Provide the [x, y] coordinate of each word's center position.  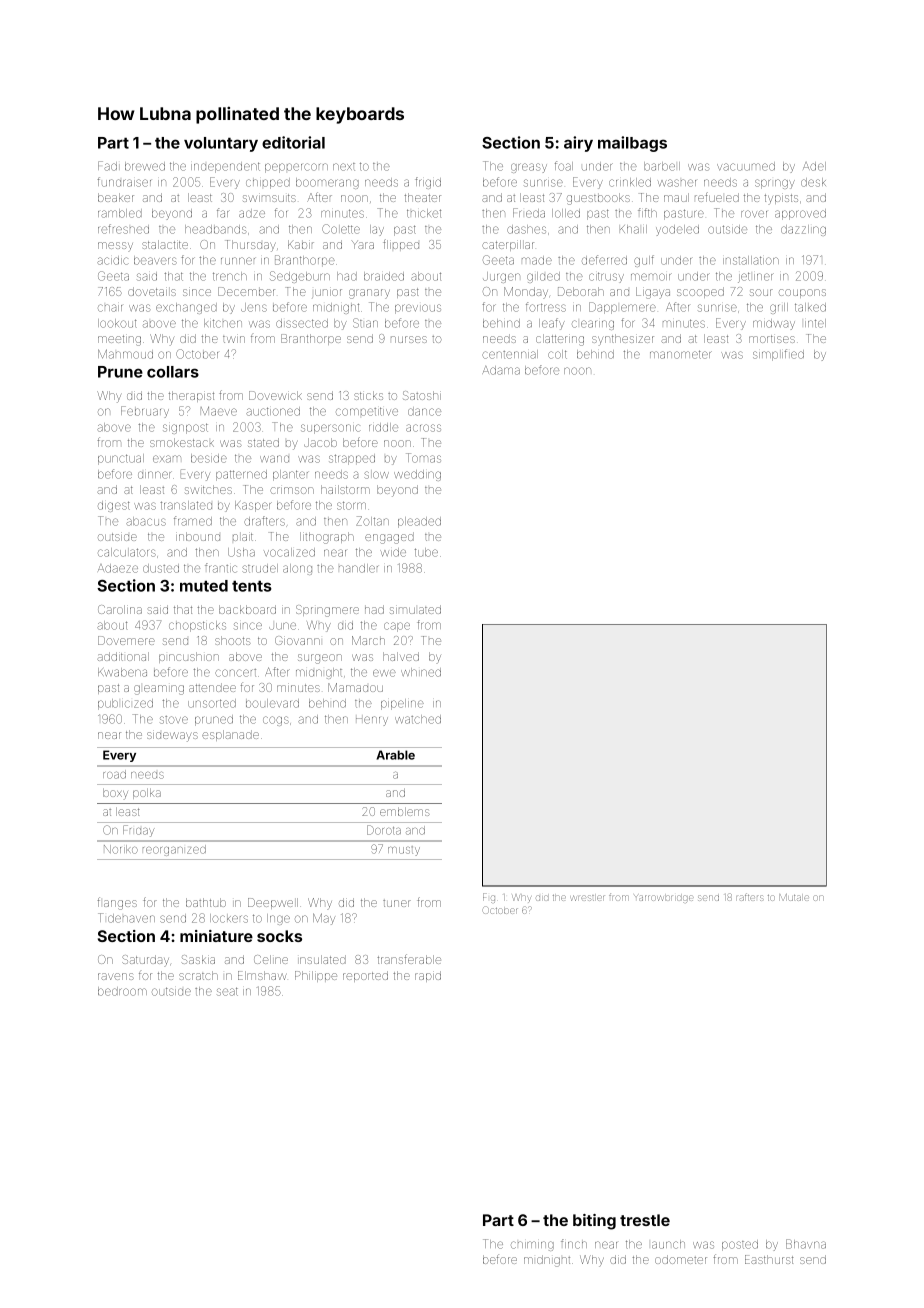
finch [574, 1244]
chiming [532, 1246]
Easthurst [769, 1259]
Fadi [107, 166]
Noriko [121, 849]
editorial [293, 142]
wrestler [587, 898]
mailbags [632, 144]
